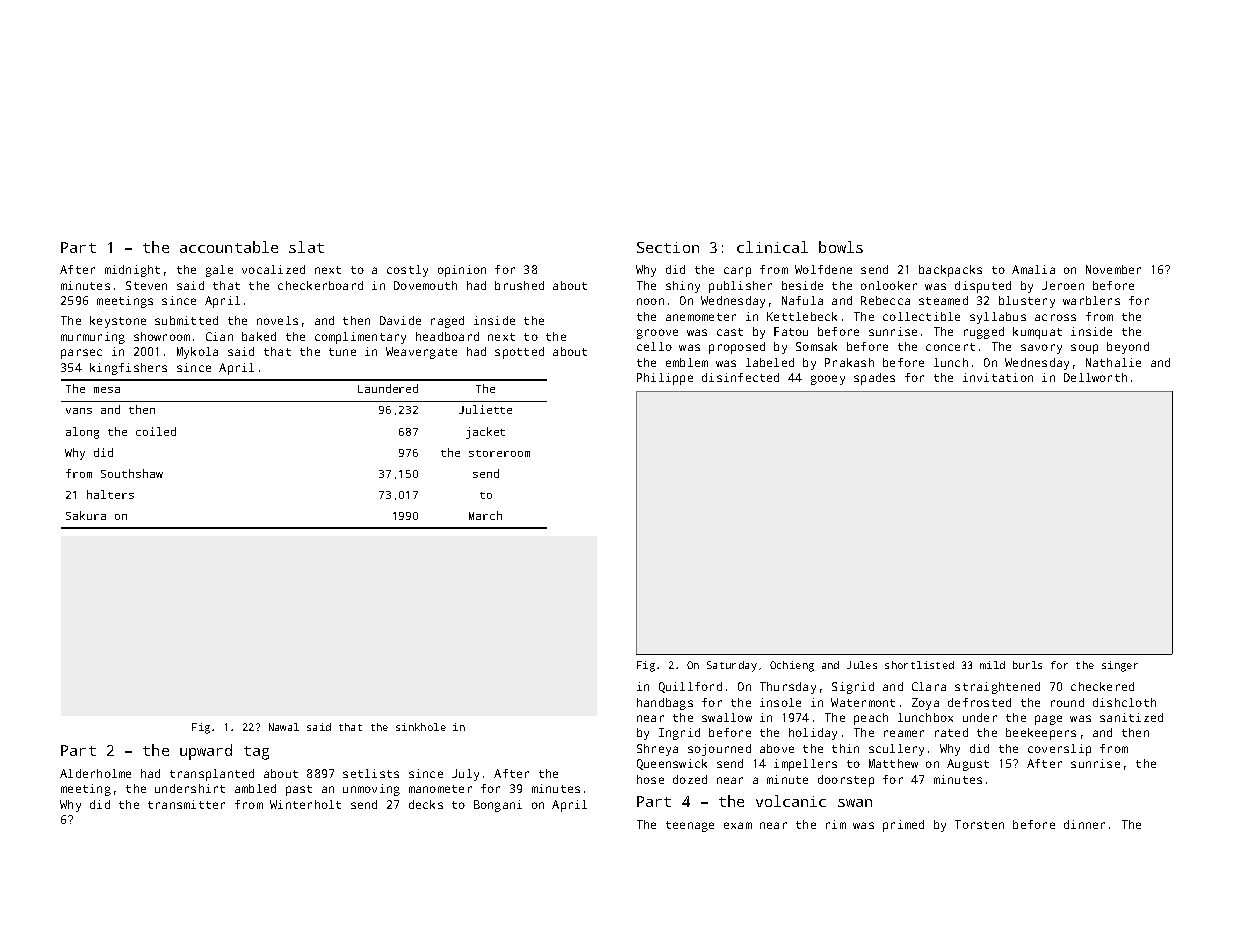 The width and height of the screenshot is (1233, 952). What do you see at coordinates (921, 316) in the screenshot?
I see `collectible` at bounding box center [921, 316].
